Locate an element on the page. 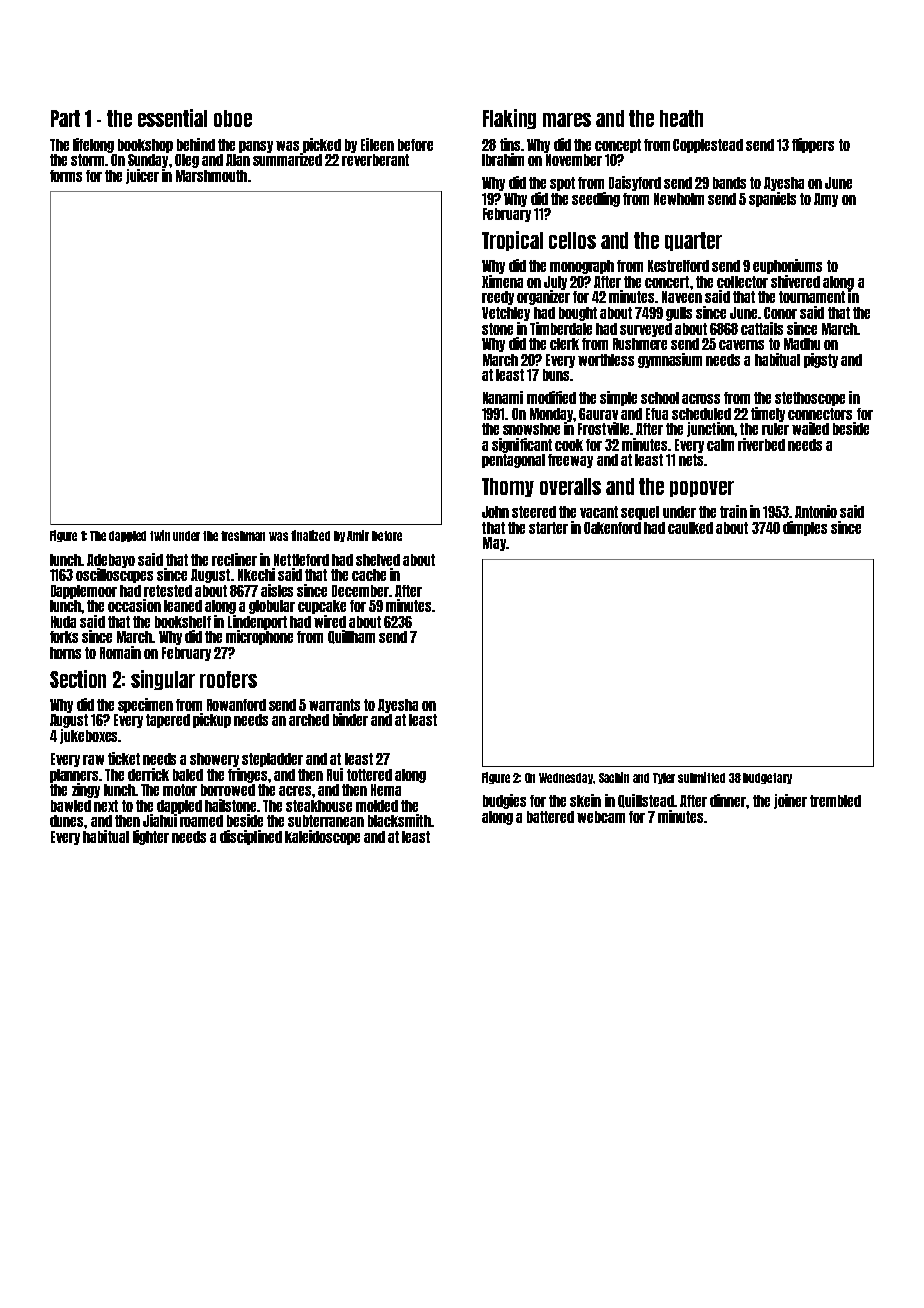  budgetary is located at coordinates (767, 778).
